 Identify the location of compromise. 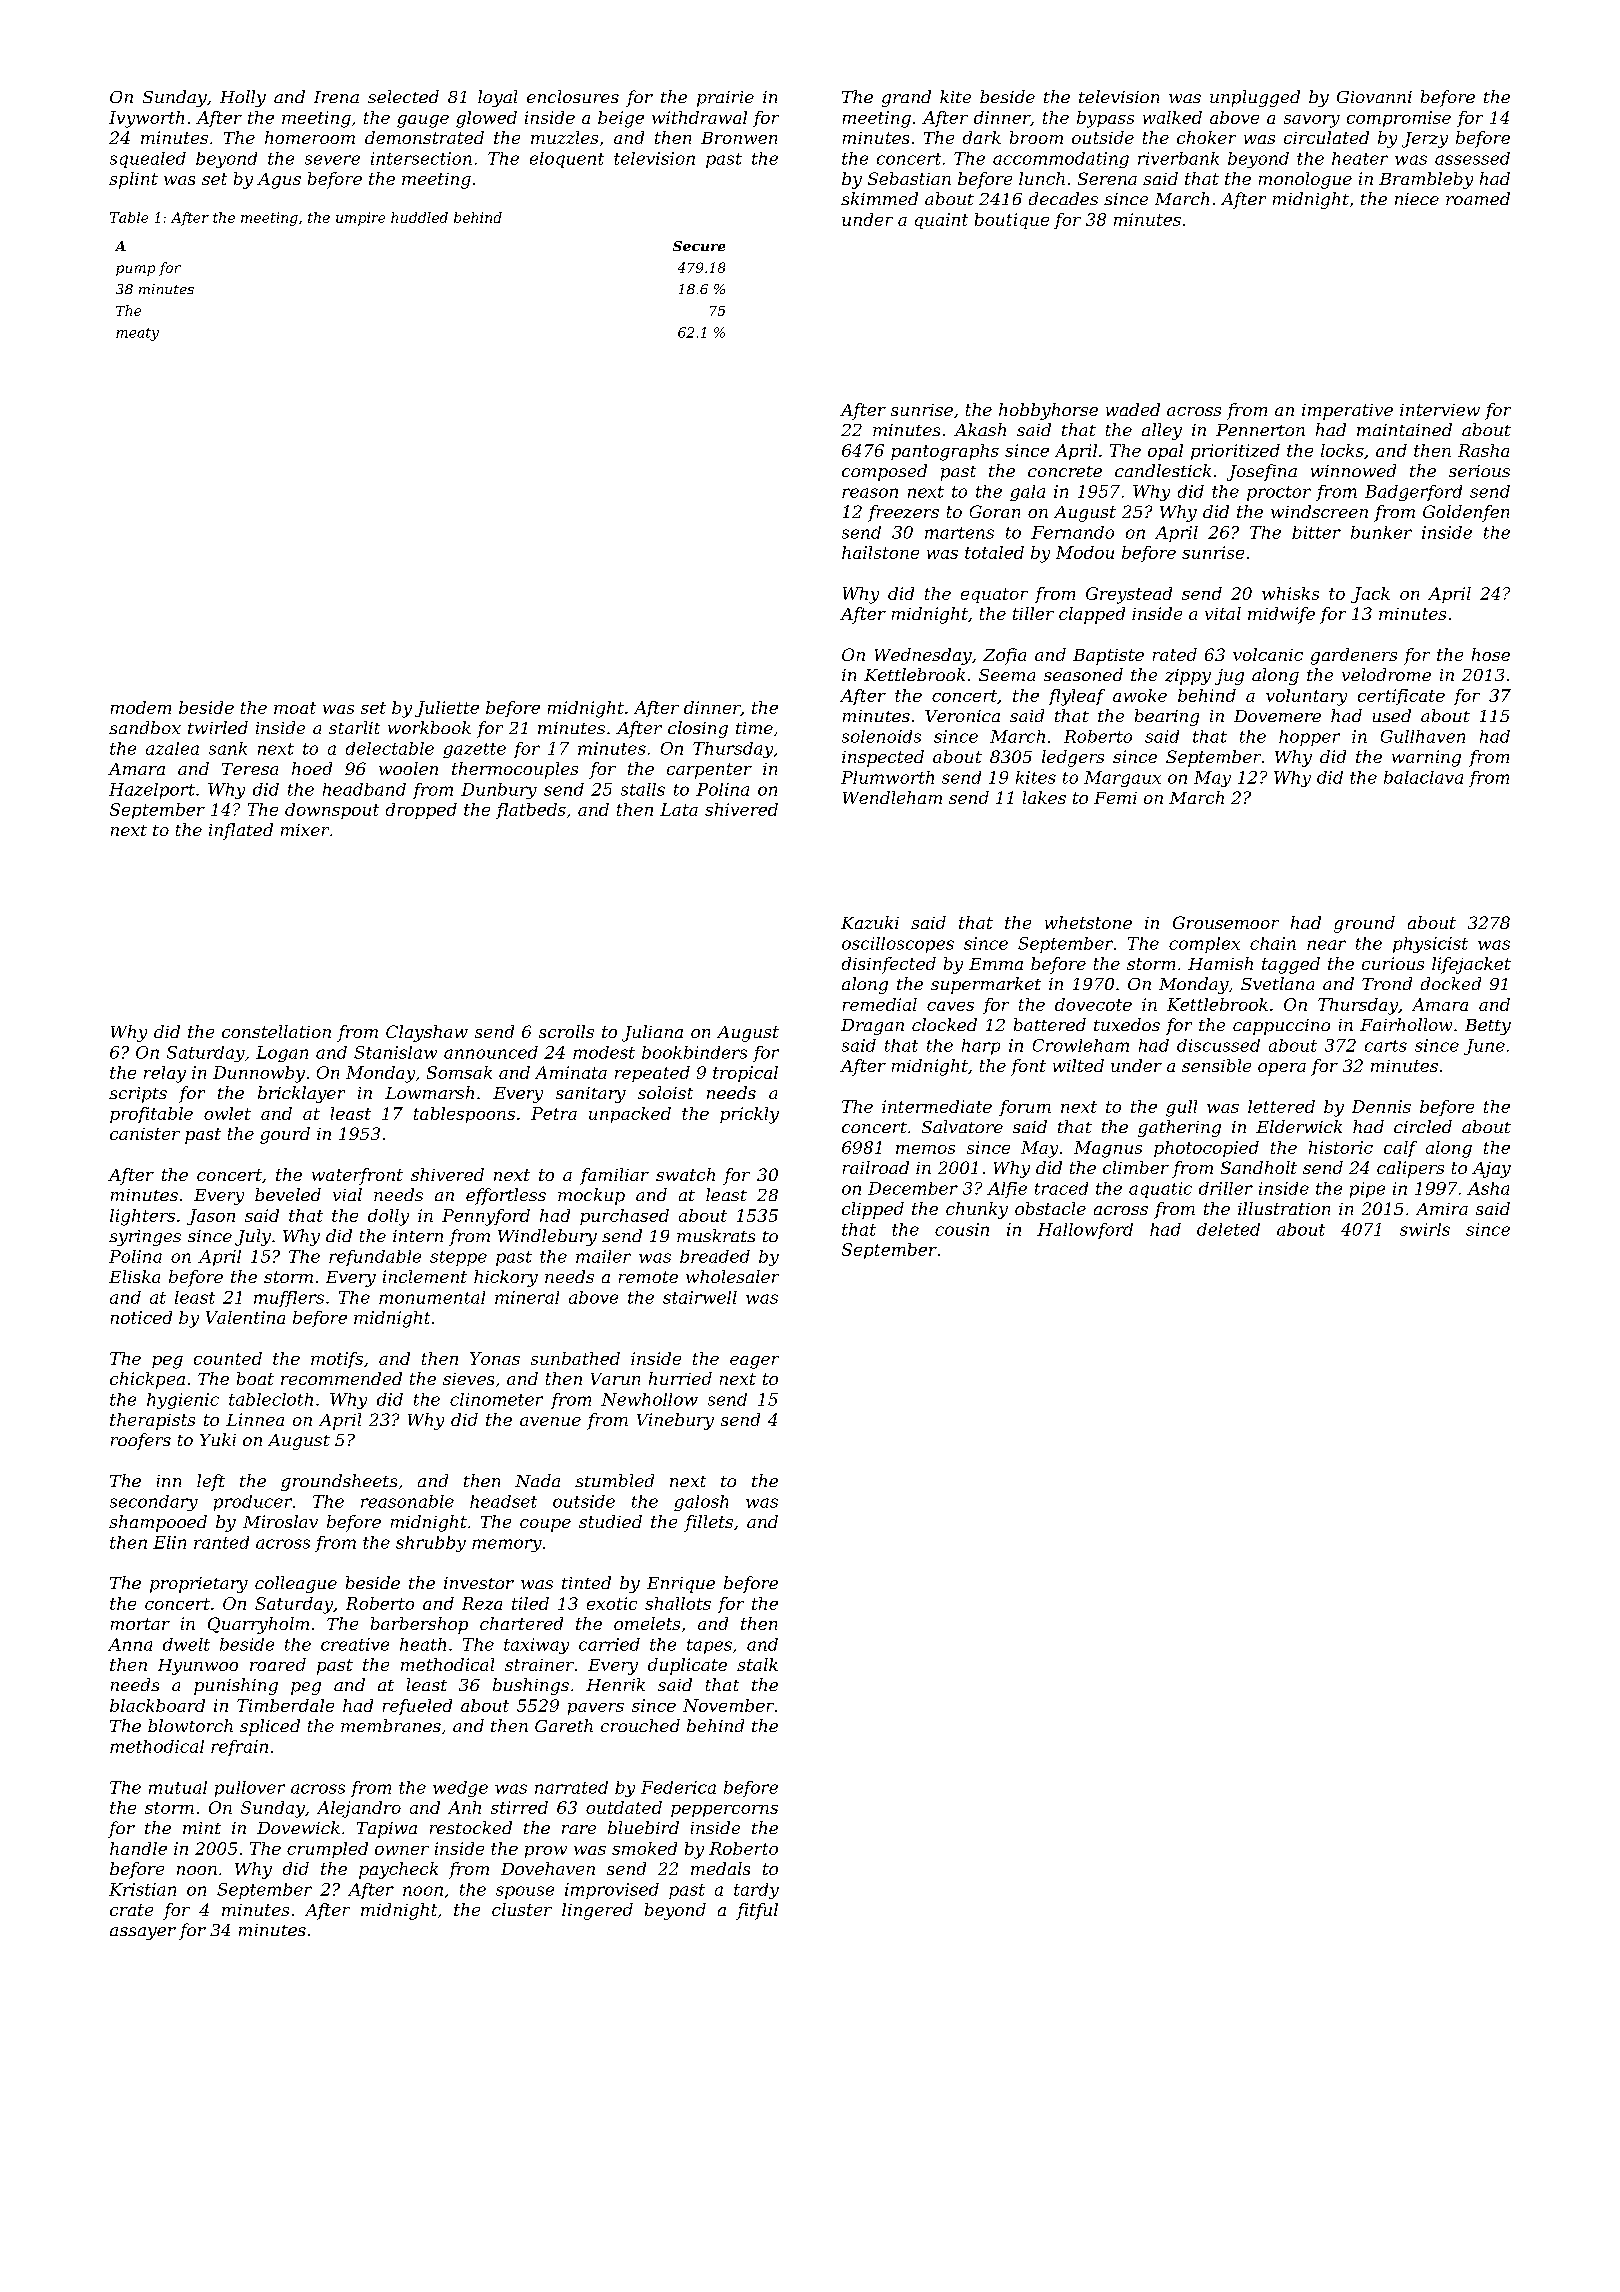
(1399, 119).
